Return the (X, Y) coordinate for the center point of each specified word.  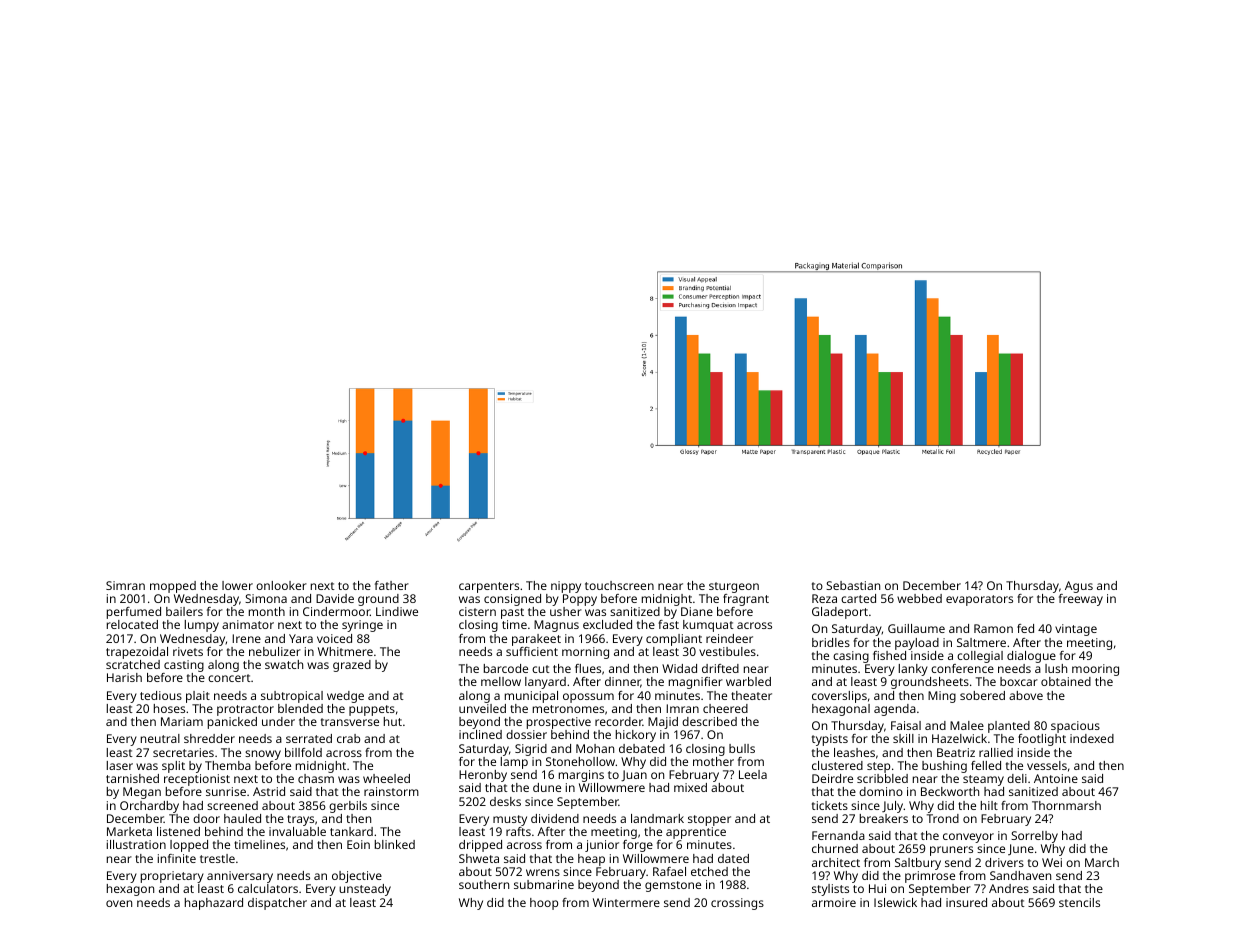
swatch (284, 664)
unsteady (365, 890)
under (278, 721)
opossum (588, 698)
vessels (1047, 765)
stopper (709, 820)
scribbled (882, 778)
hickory (636, 736)
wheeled (386, 778)
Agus (1079, 587)
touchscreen (619, 585)
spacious (1075, 727)
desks (505, 801)
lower (237, 585)
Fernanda (838, 835)
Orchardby (149, 807)
